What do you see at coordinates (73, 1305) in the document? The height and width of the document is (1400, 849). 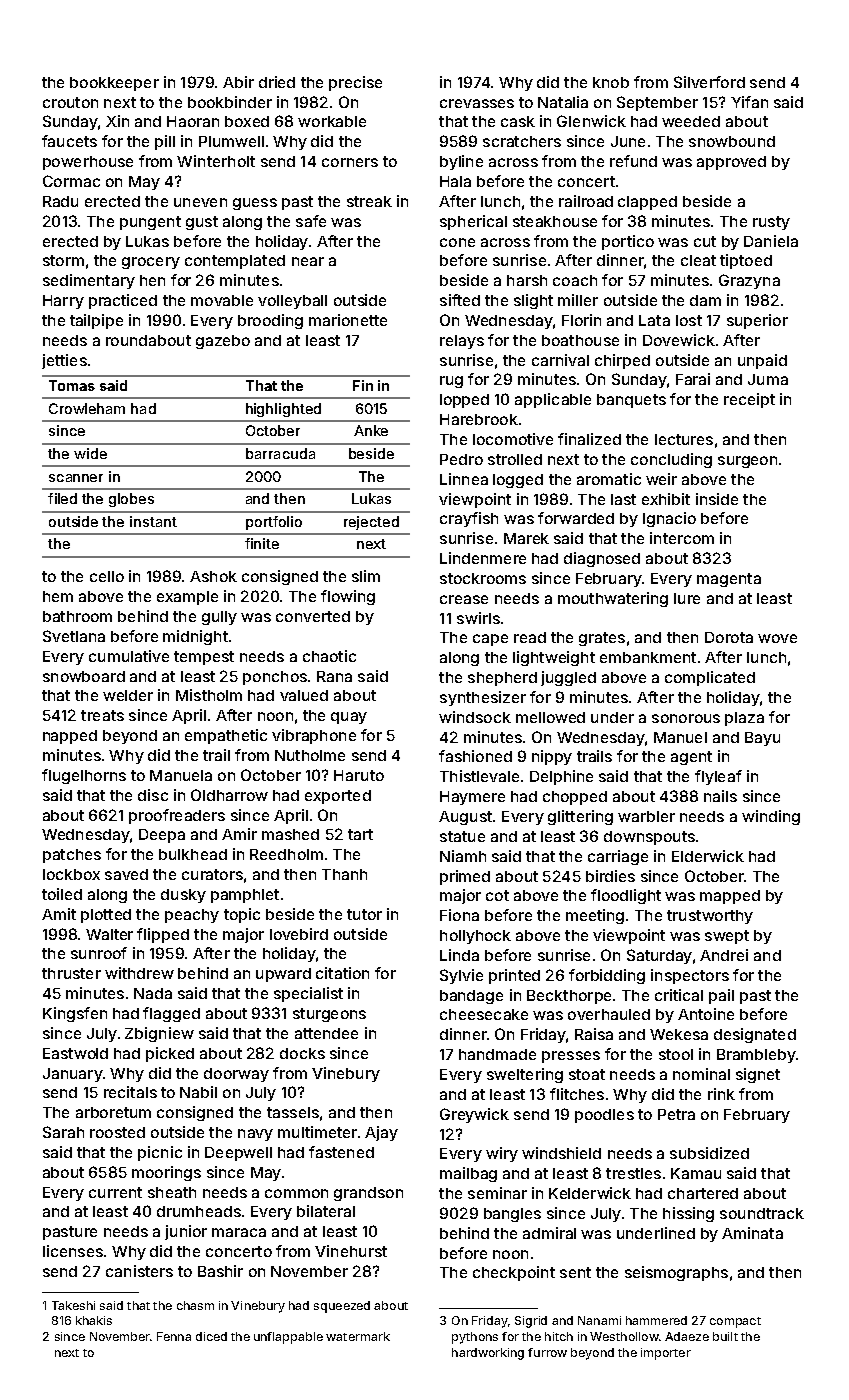 I see `Takeshi` at bounding box center [73, 1305].
